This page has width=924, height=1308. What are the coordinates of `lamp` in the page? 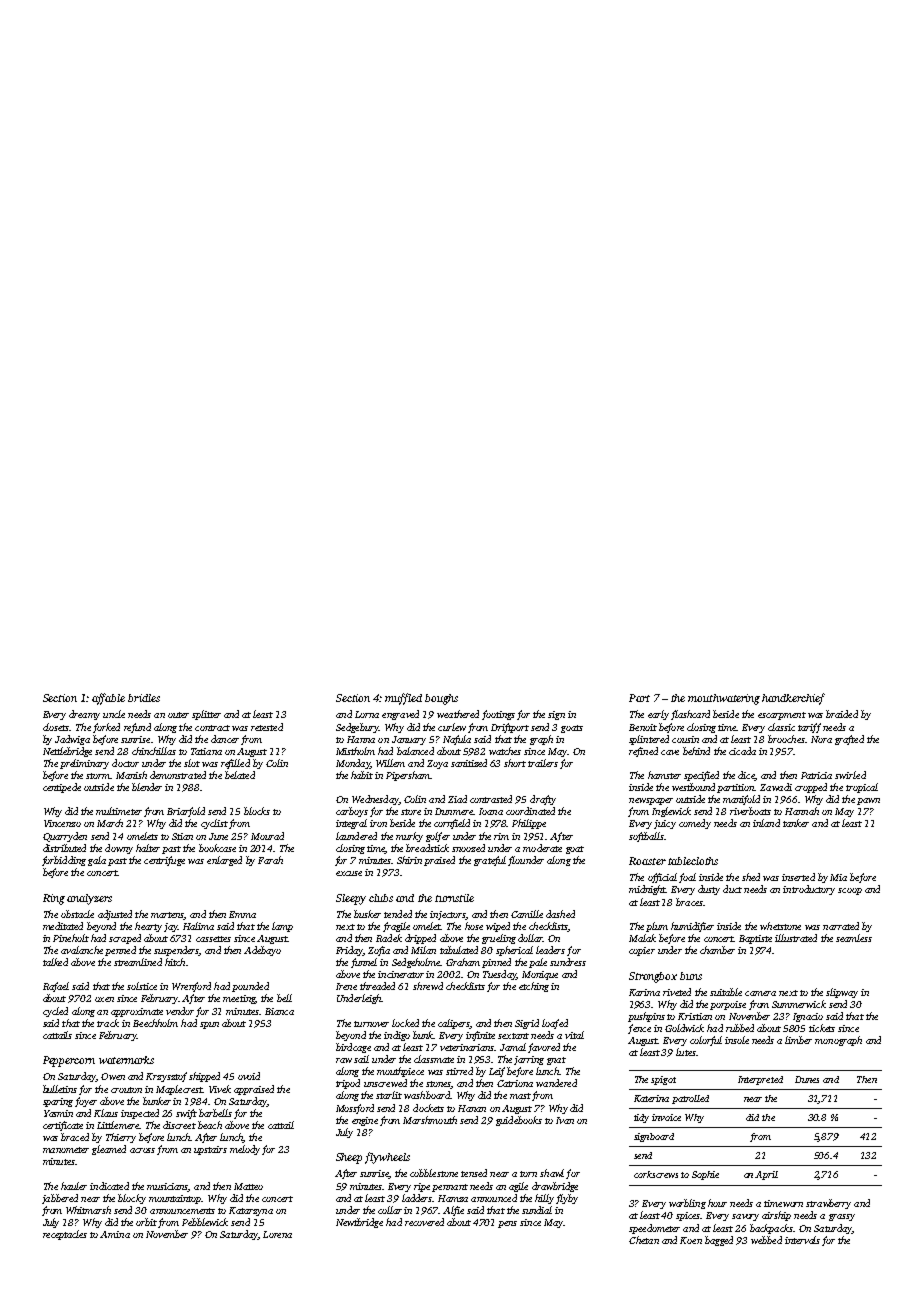 It's located at (282, 927).
